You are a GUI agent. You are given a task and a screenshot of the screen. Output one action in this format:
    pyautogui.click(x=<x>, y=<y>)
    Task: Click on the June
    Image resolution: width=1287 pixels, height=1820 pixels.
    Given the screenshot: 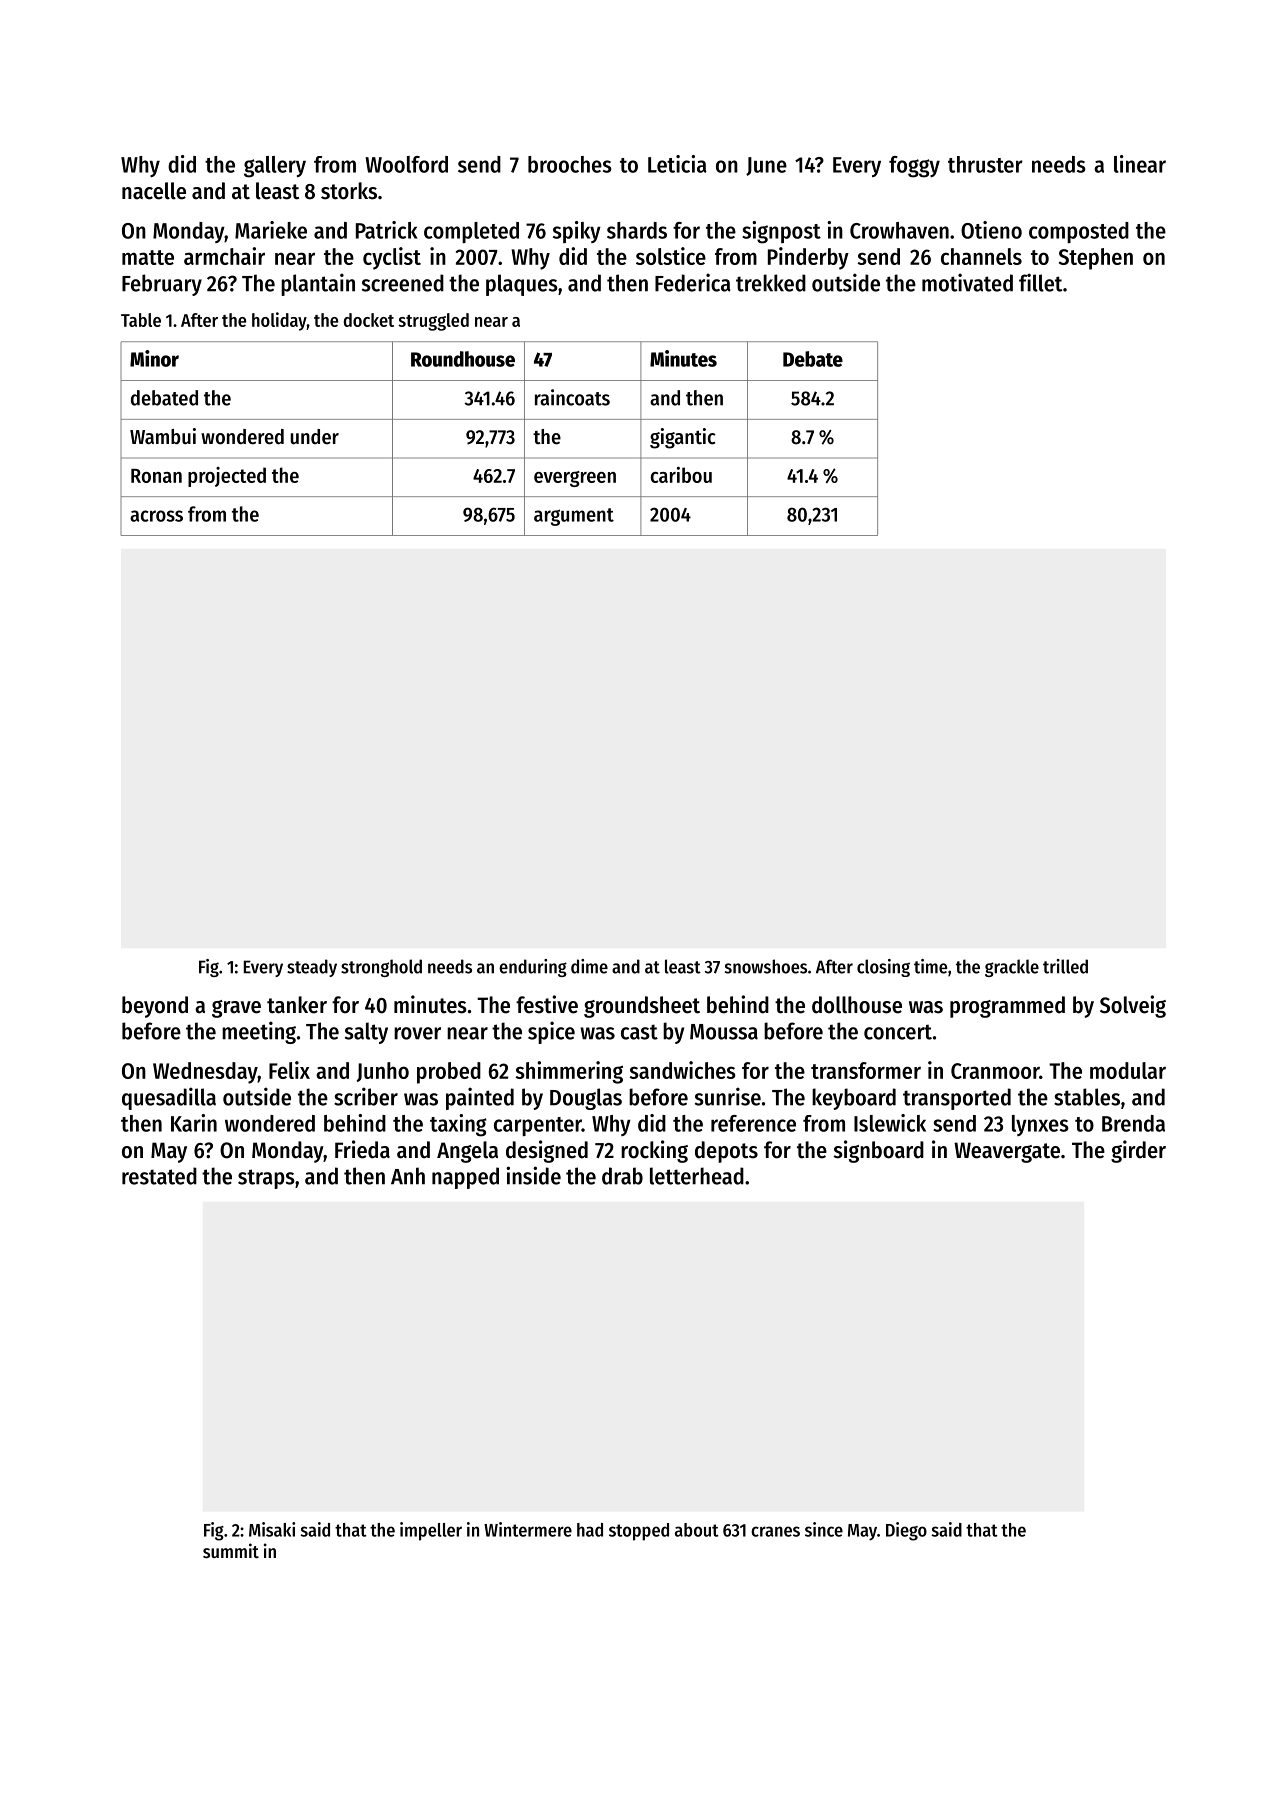 What is the action you would take?
    pyautogui.click(x=766, y=166)
